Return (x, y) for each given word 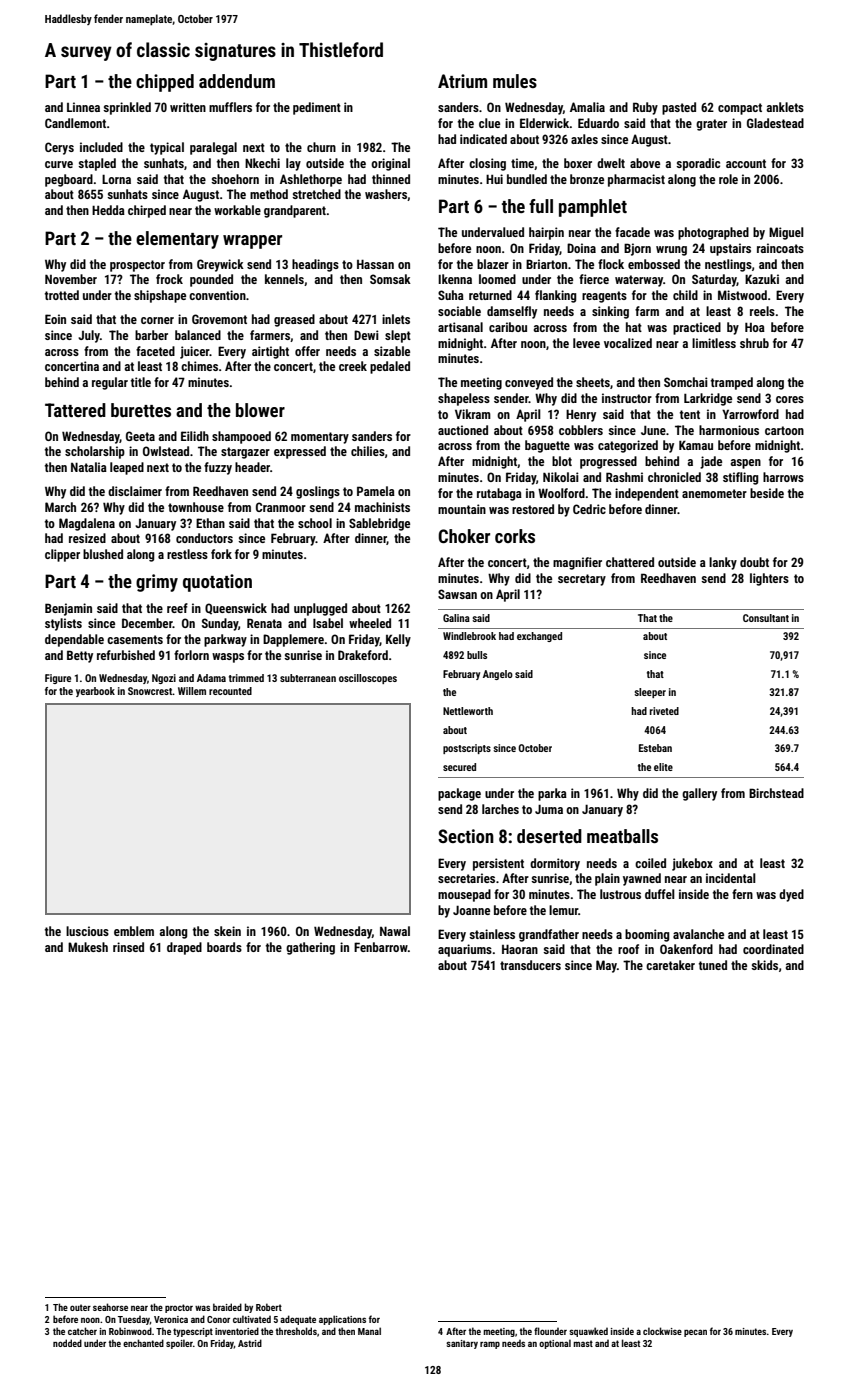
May (606, 966)
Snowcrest (150, 691)
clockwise (662, 1331)
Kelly (398, 640)
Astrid (250, 1343)
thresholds (296, 1331)
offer (307, 351)
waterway (639, 281)
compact (740, 109)
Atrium (462, 81)
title (141, 382)
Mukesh (88, 947)
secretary (582, 580)
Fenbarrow (381, 947)
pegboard (69, 180)
